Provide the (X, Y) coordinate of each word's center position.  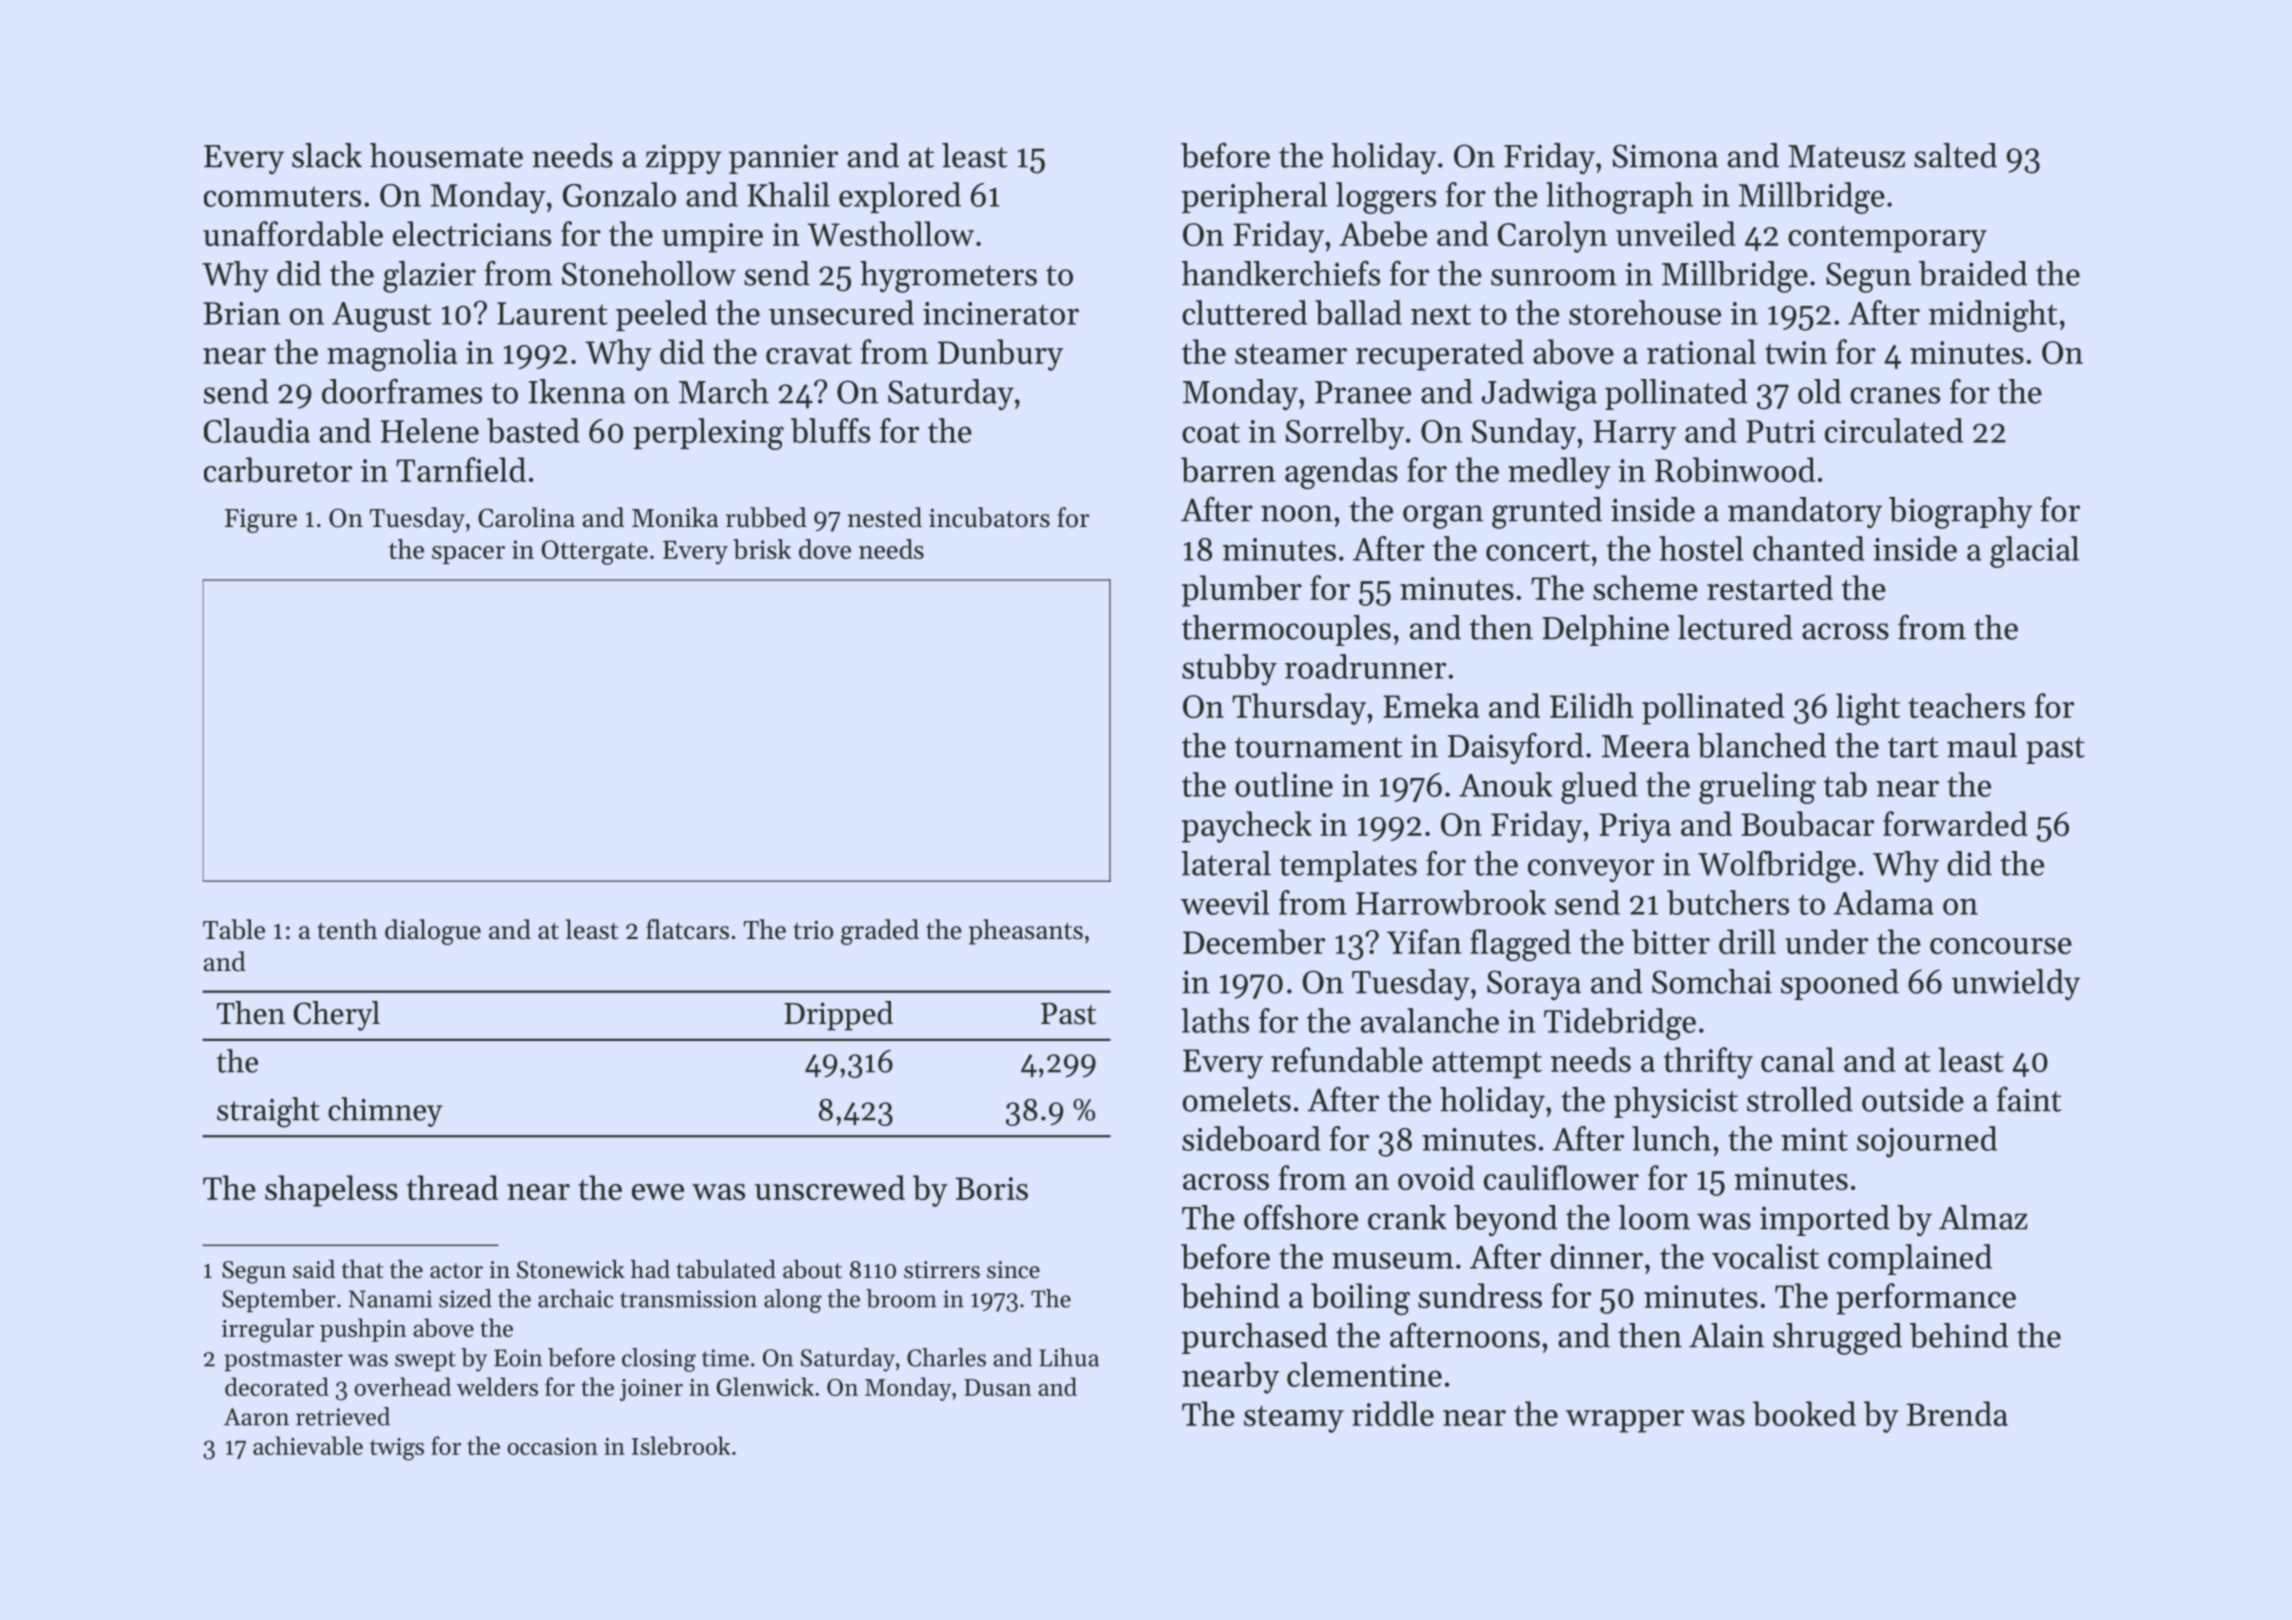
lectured (1735, 627)
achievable (308, 1445)
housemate (446, 155)
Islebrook (681, 1445)
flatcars (687, 929)
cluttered (1244, 312)
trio (813, 930)
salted (1955, 155)
